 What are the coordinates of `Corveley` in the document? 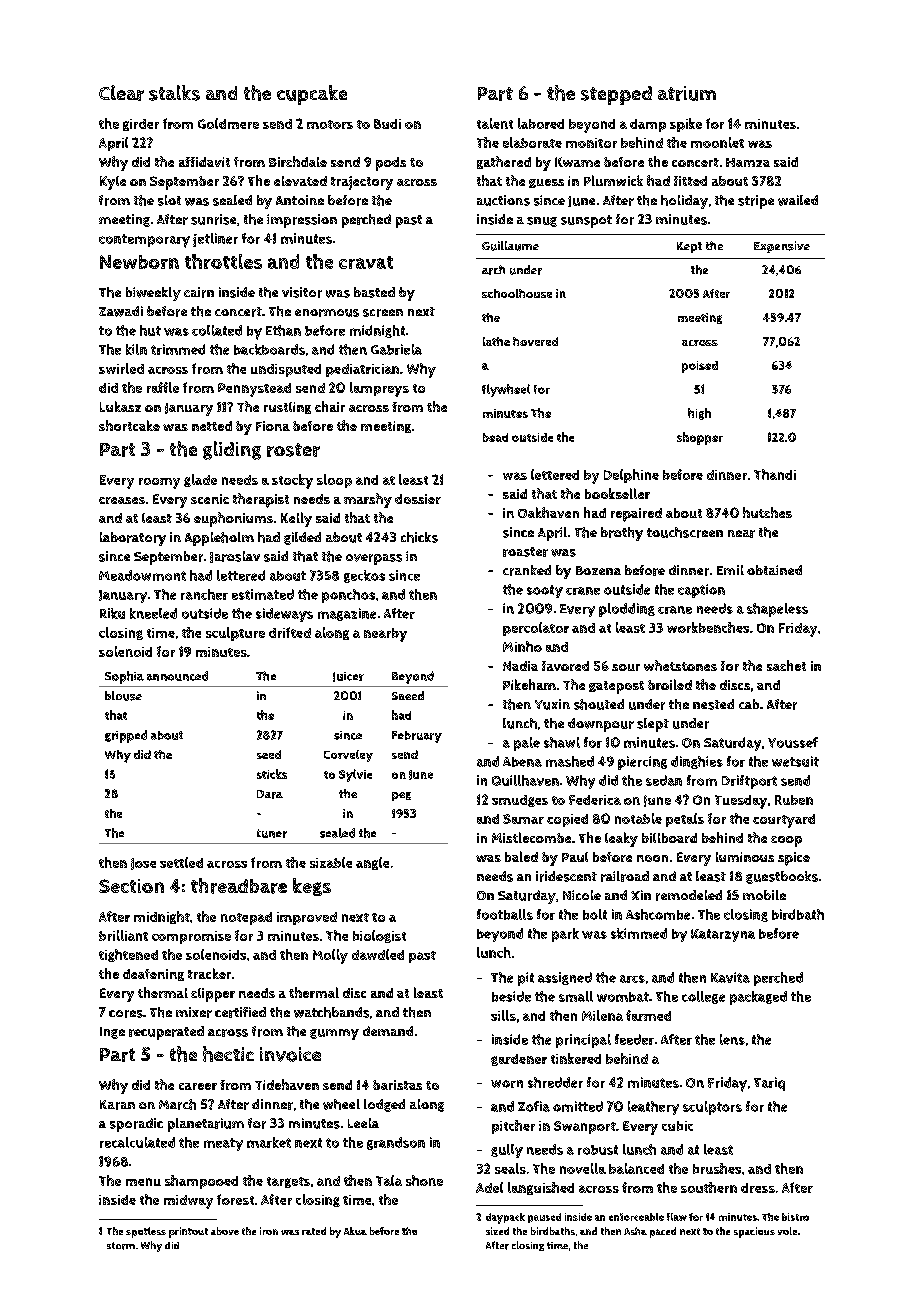 It's located at (348, 756).
